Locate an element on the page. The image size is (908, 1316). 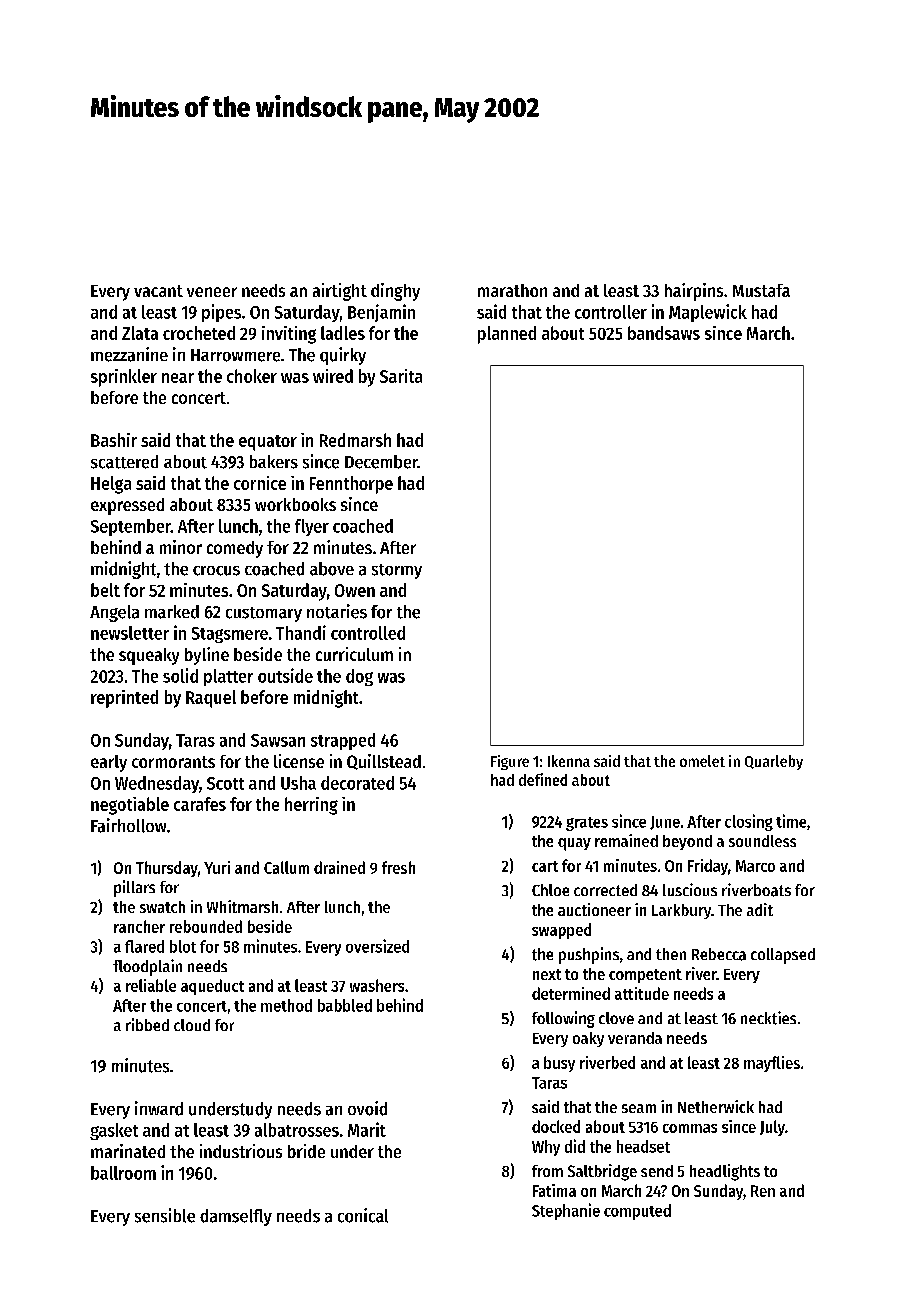
conical is located at coordinates (363, 1215).
